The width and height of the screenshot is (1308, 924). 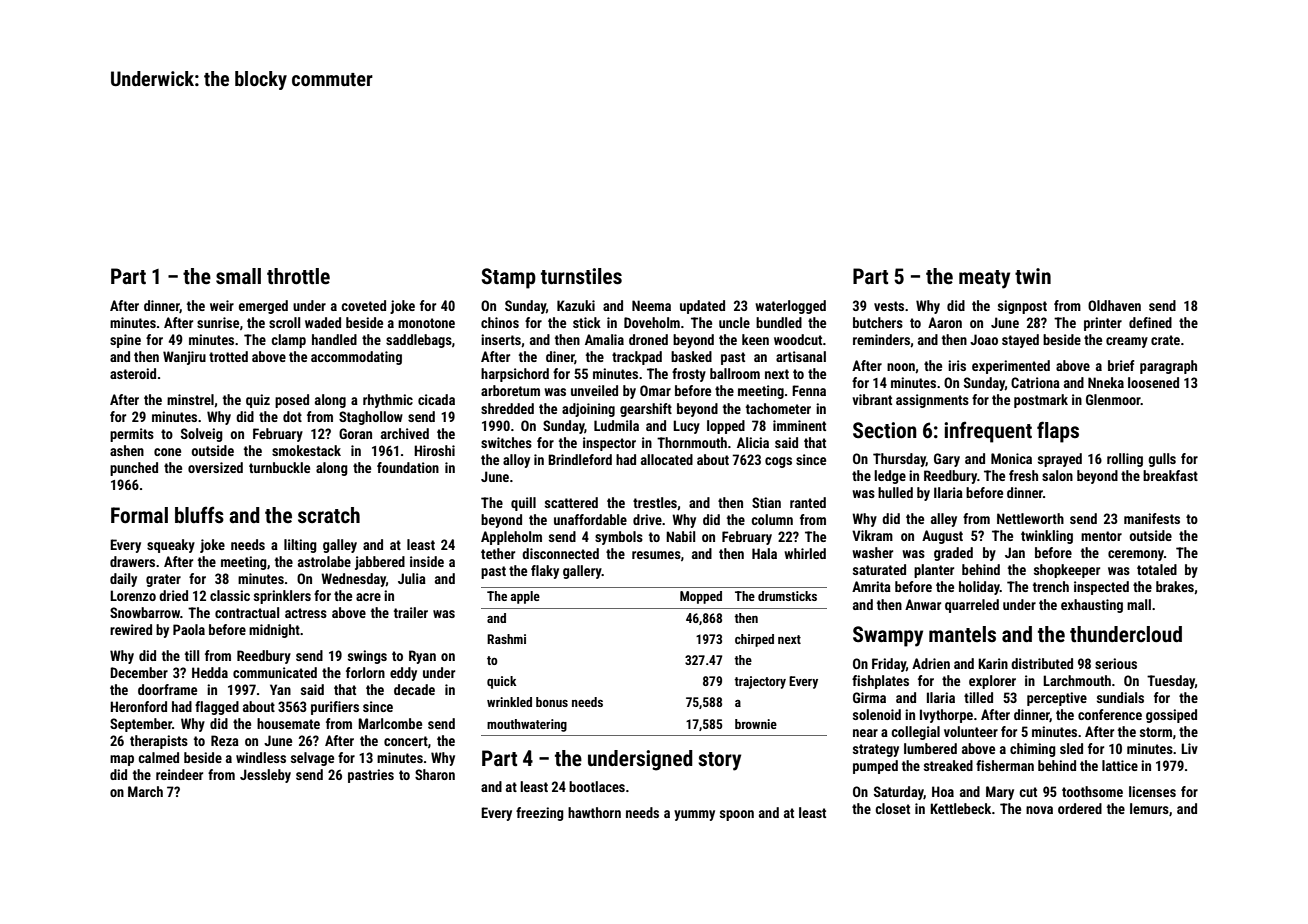 I want to click on scratch, so click(x=329, y=515).
